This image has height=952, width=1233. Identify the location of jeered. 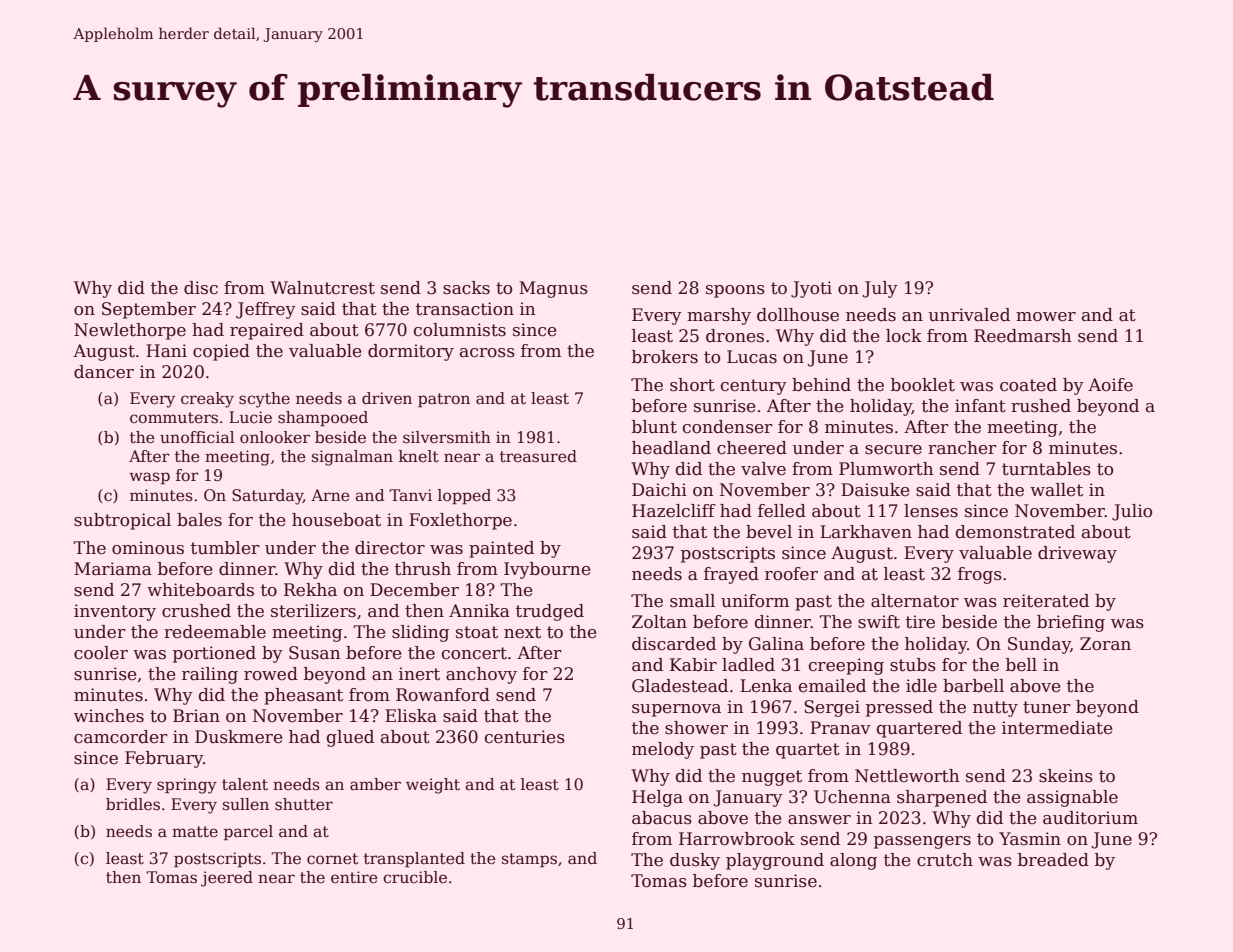
(227, 879).
